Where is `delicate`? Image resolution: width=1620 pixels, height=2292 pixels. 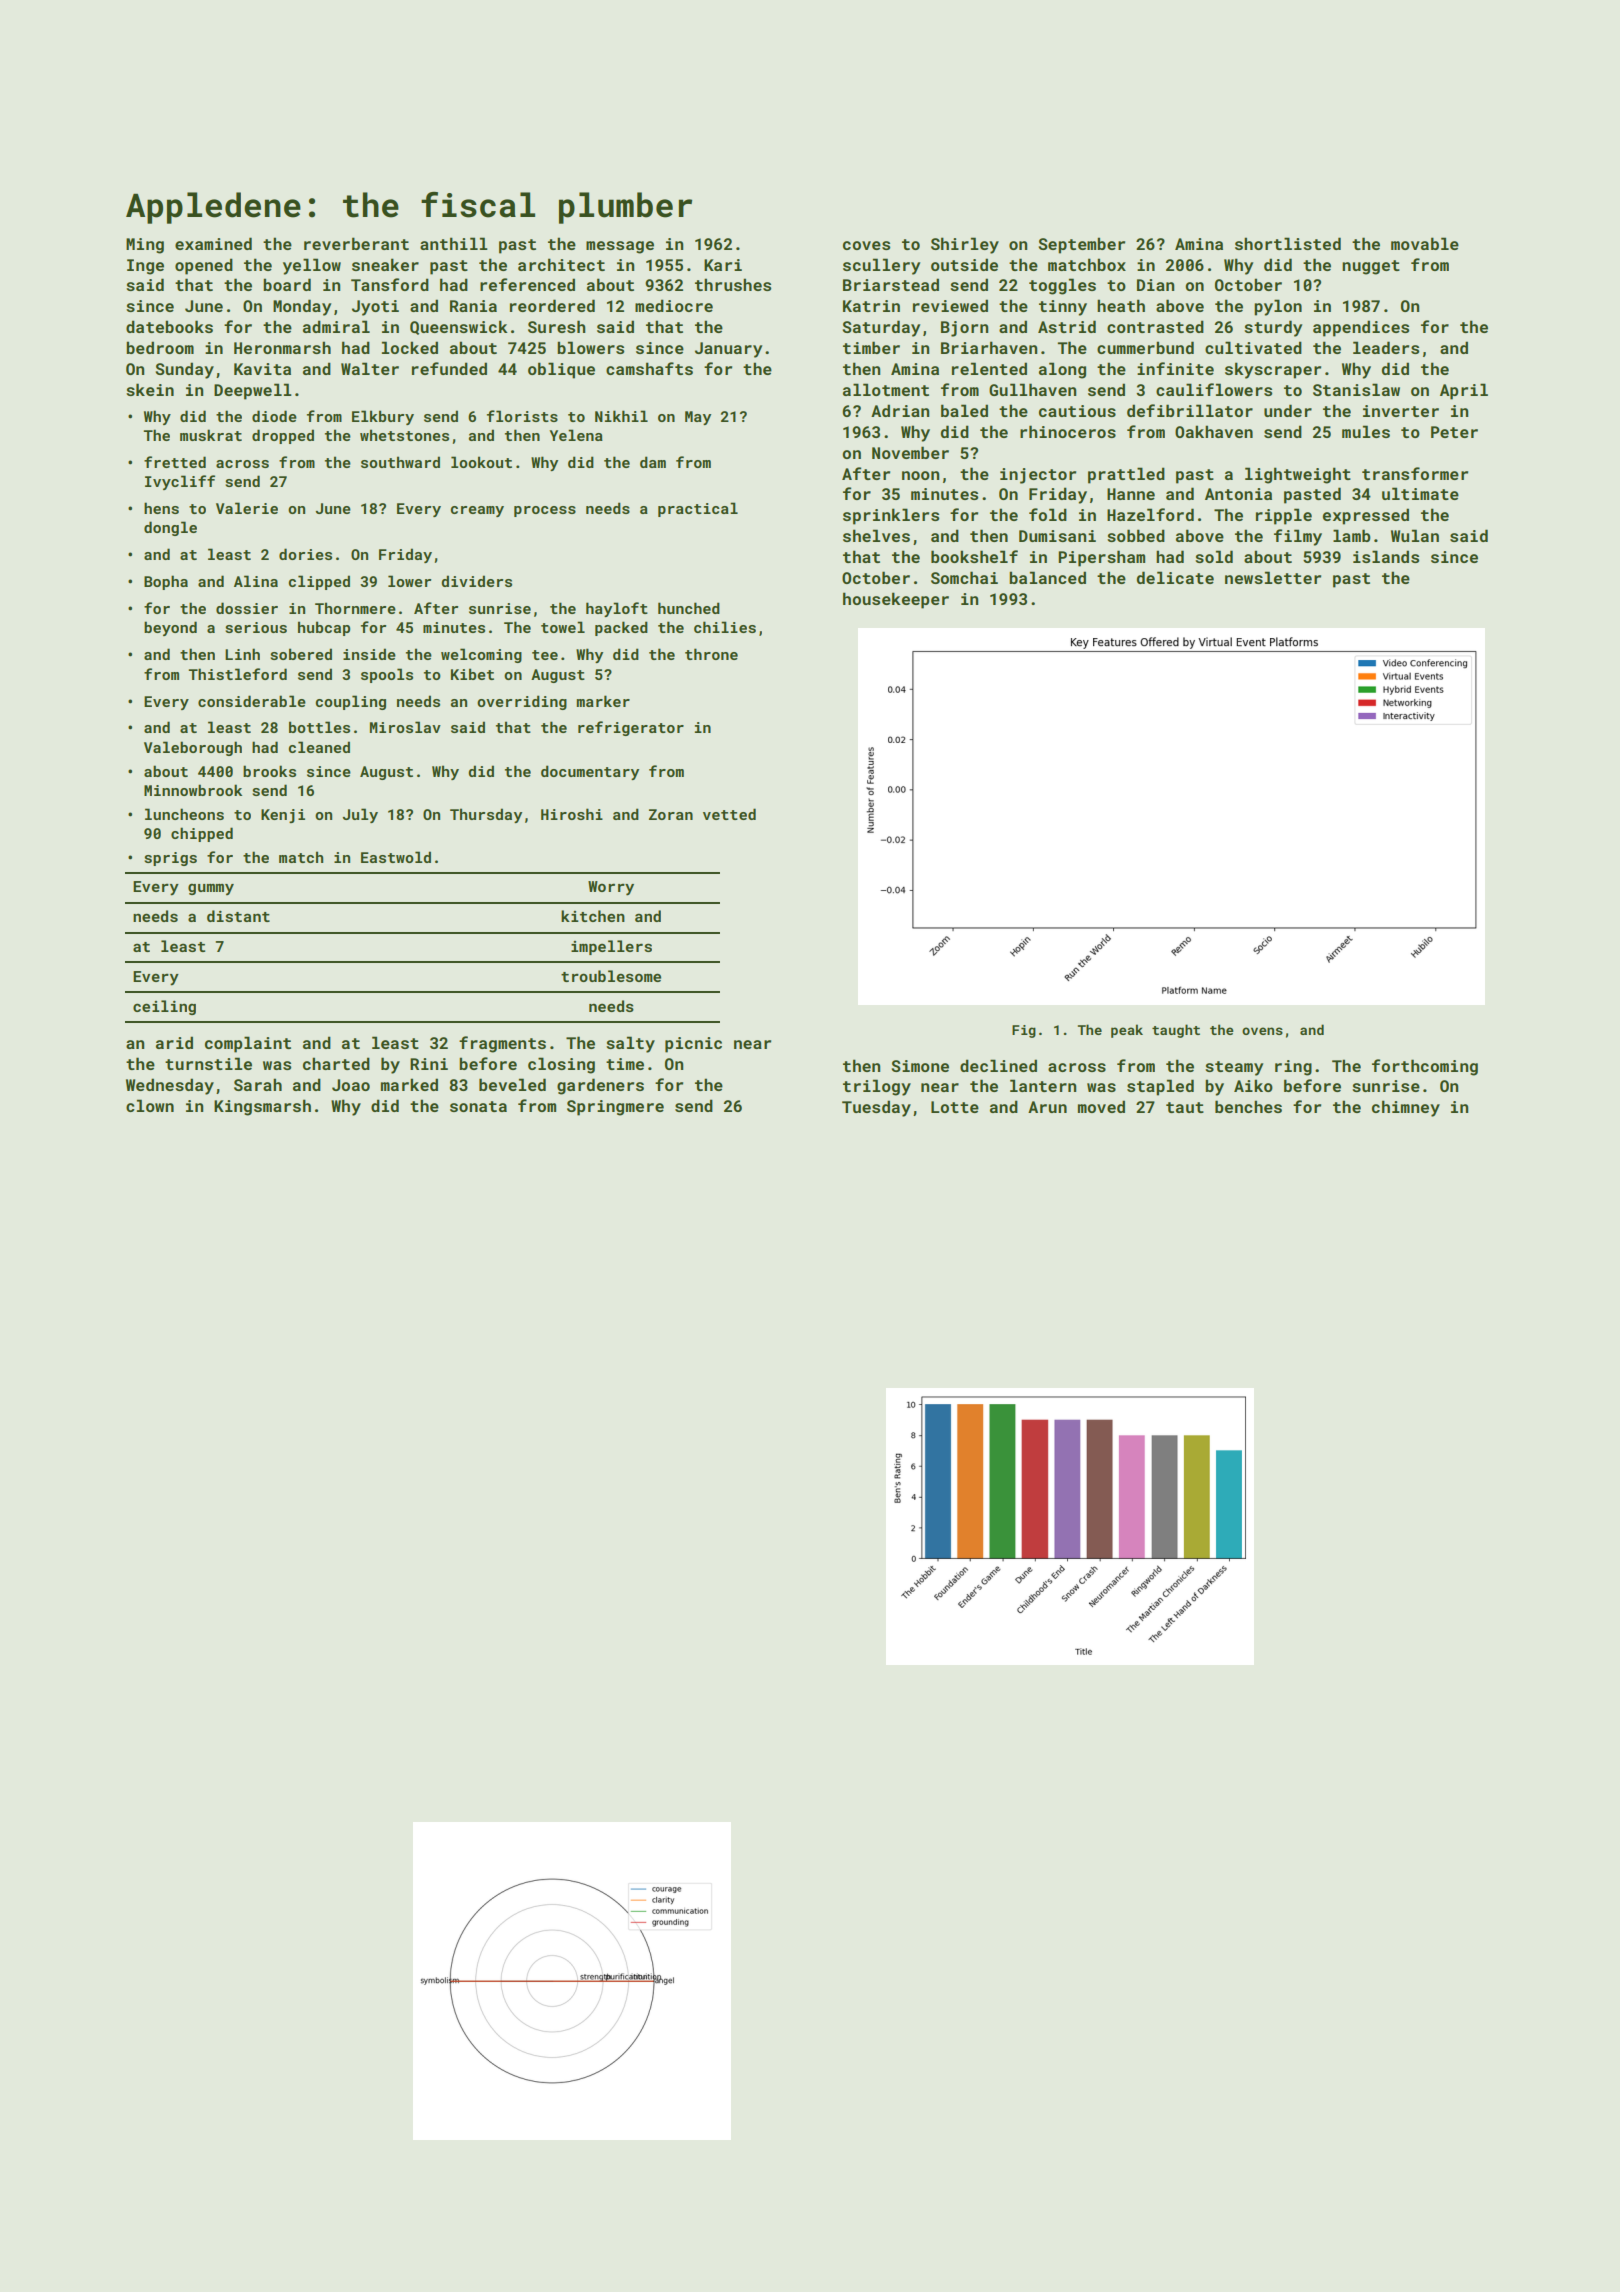 delicate is located at coordinates (1175, 577).
